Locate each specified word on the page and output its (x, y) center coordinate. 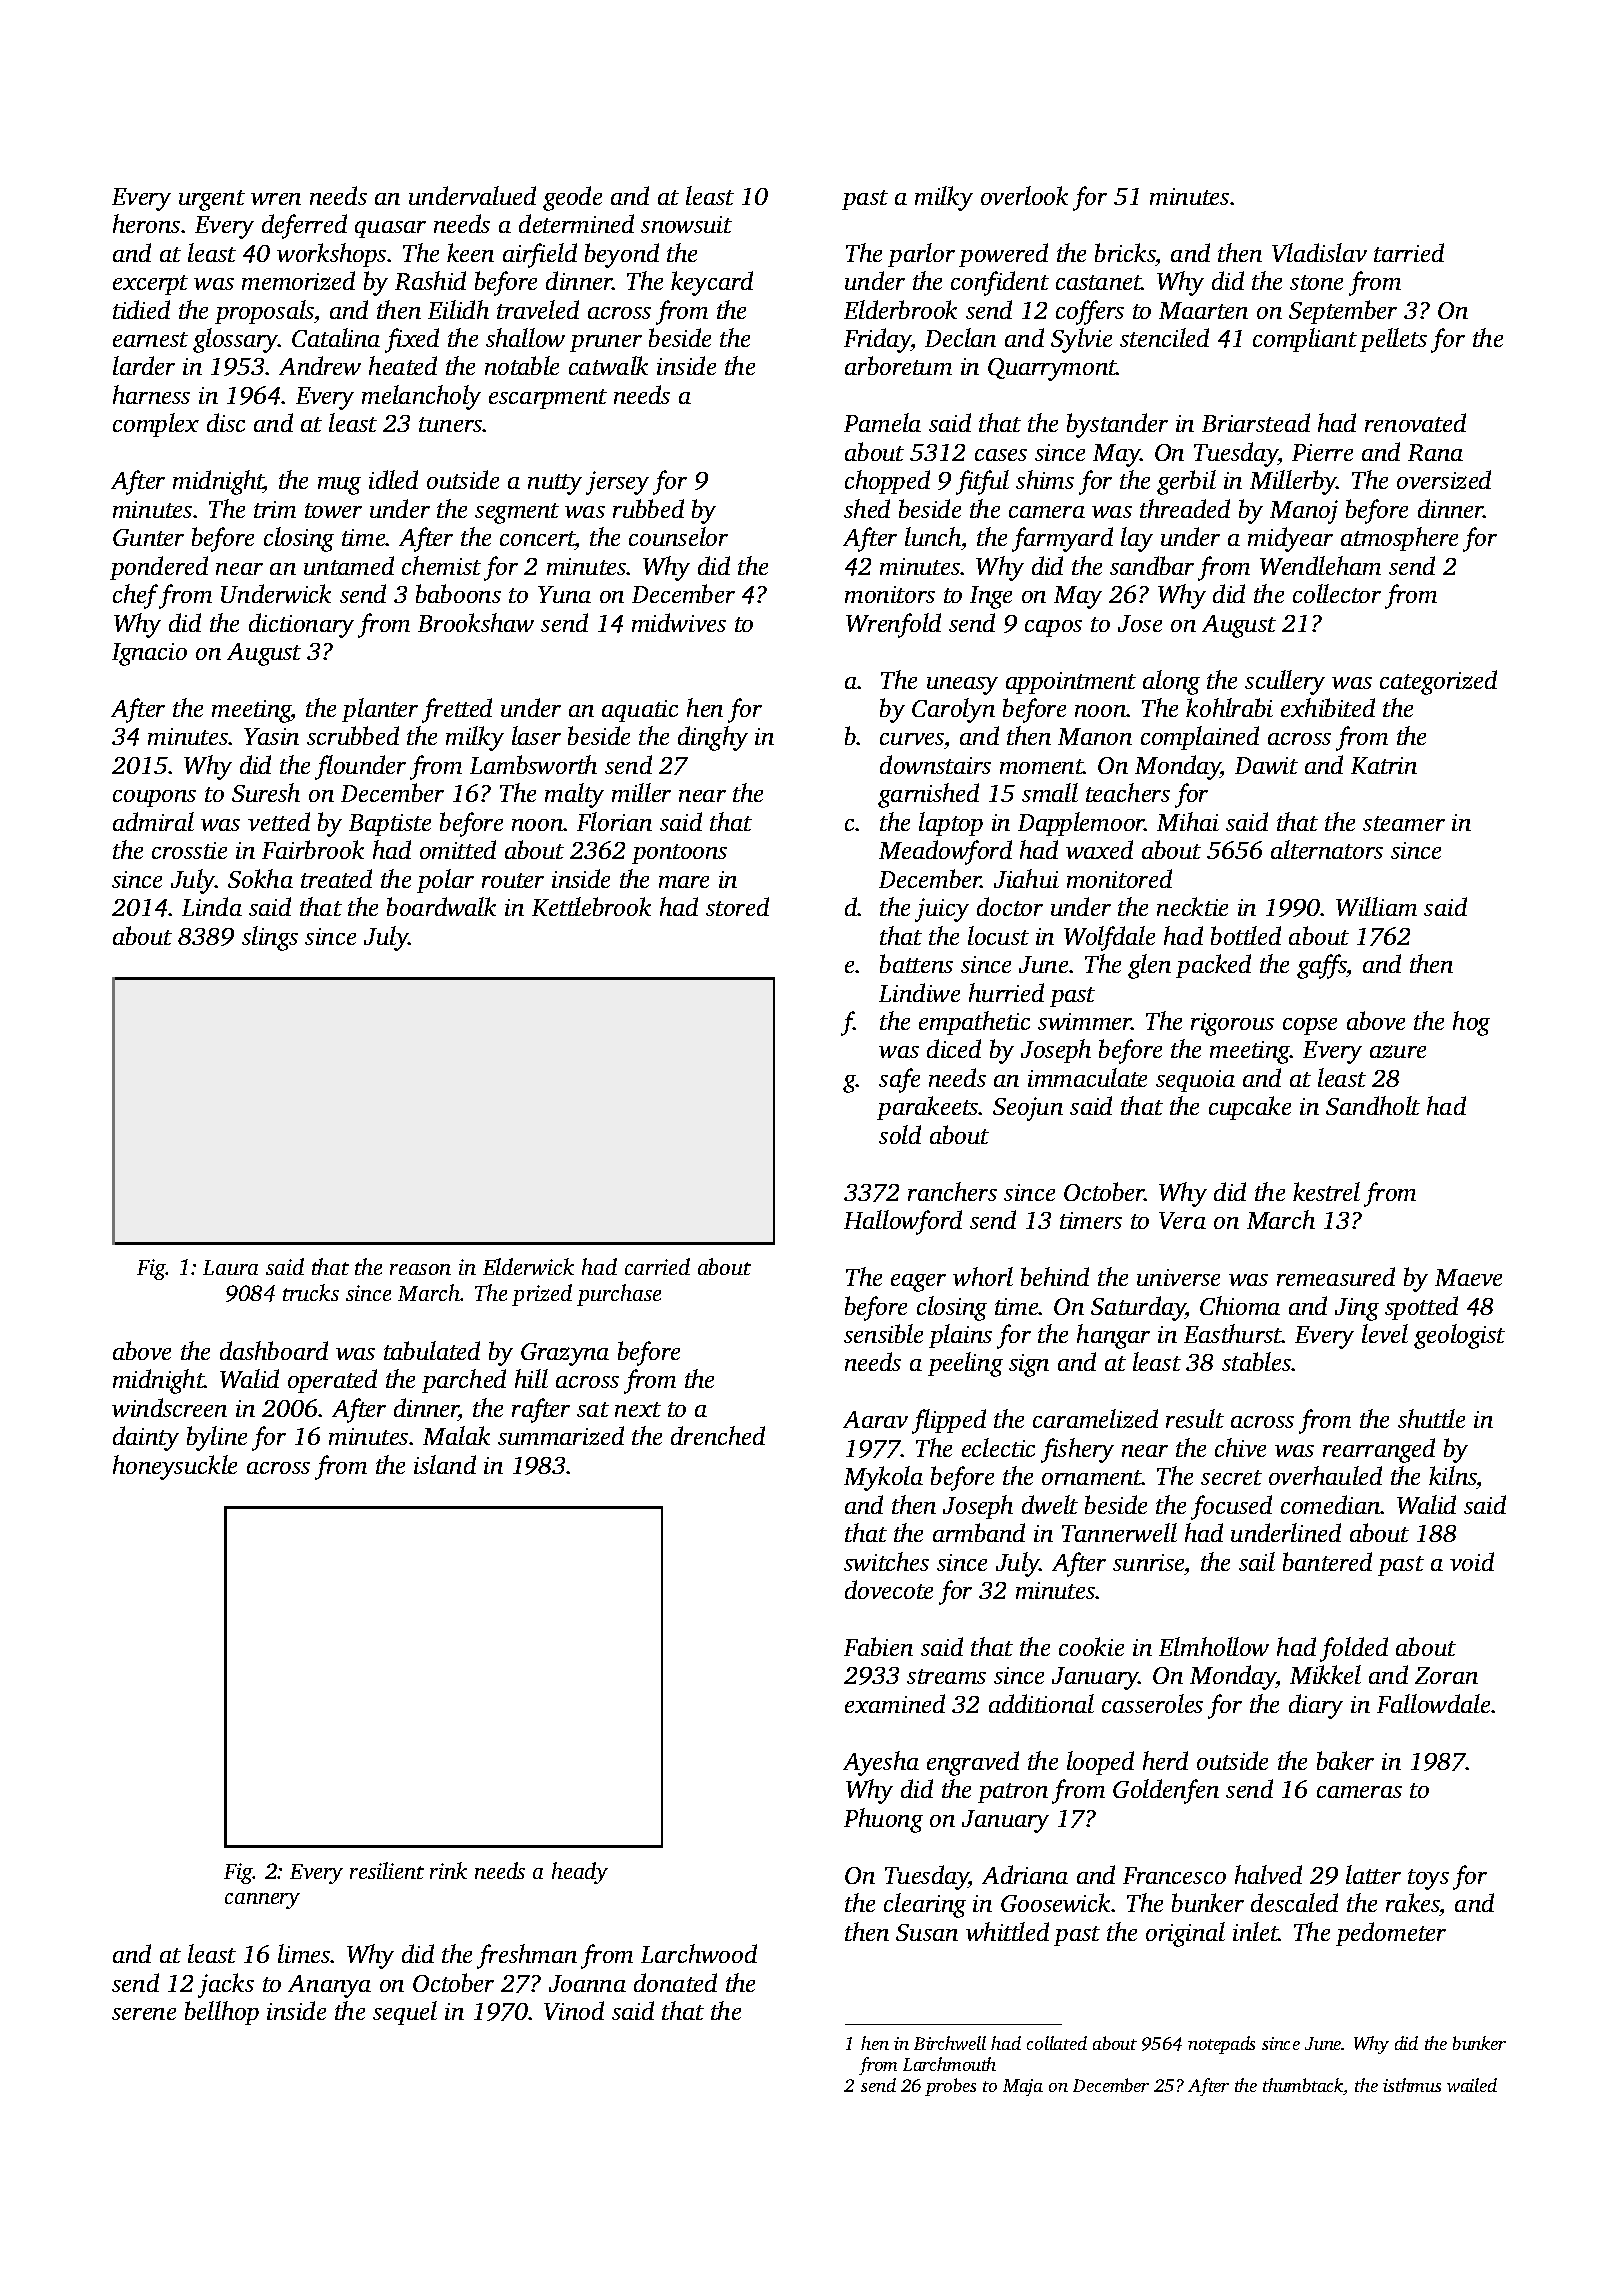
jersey (617, 483)
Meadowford (945, 852)
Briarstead (1256, 422)
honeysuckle (175, 1467)
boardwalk (441, 906)
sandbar (1152, 565)
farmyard (1062, 539)
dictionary (301, 625)
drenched (718, 1435)
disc (226, 422)
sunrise (1148, 1562)
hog (1471, 1023)
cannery (262, 1901)
